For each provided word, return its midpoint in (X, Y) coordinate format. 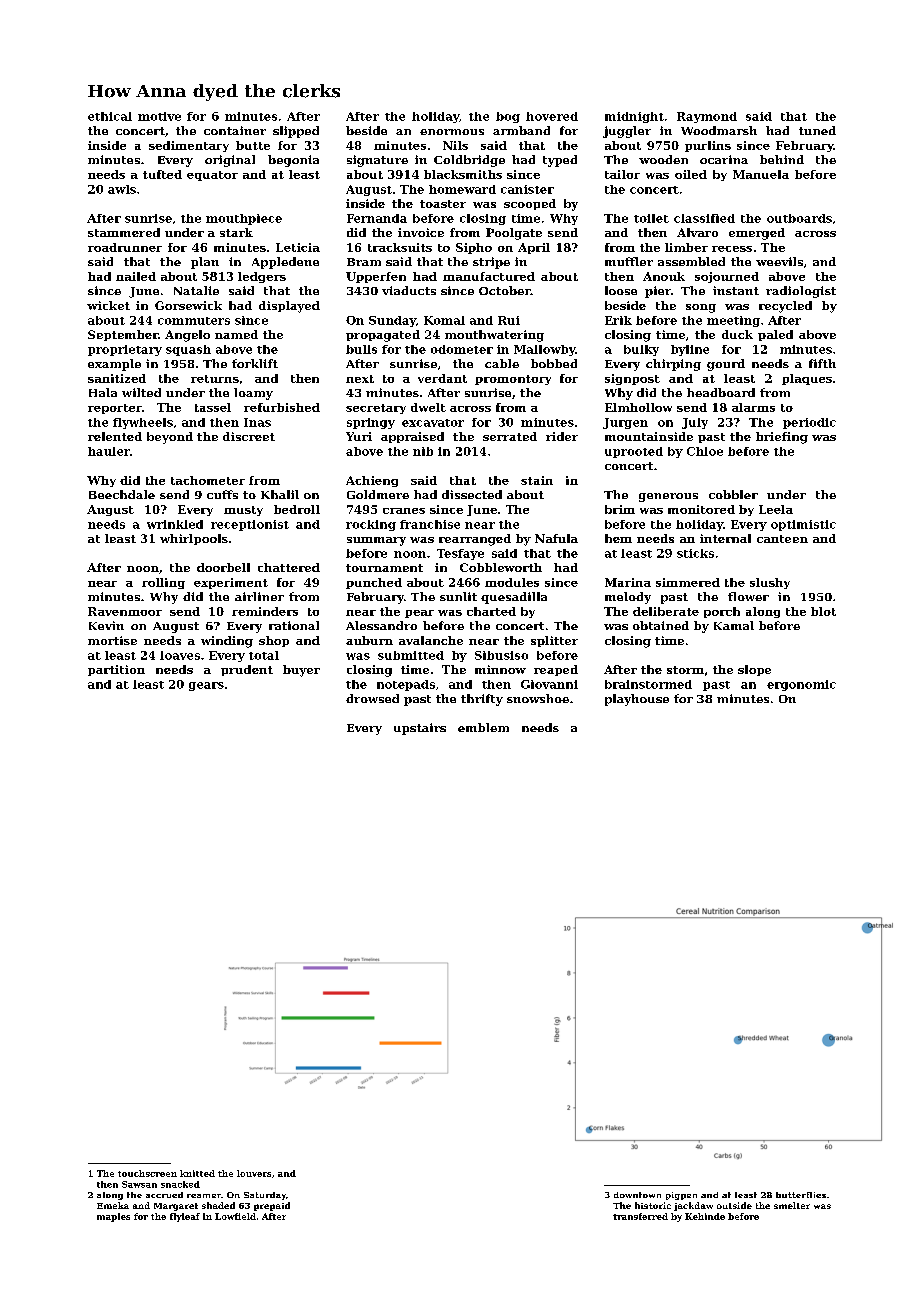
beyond (170, 438)
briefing (782, 438)
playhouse (637, 700)
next (360, 379)
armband (521, 130)
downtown (637, 1195)
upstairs (420, 729)
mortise (112, 640)
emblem (483, 727)
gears (206, 686)
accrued (164, 1195)
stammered (124, 232)
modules (512, 582)
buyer (301, 671)
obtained (661, 625)
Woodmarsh (719, 130)
